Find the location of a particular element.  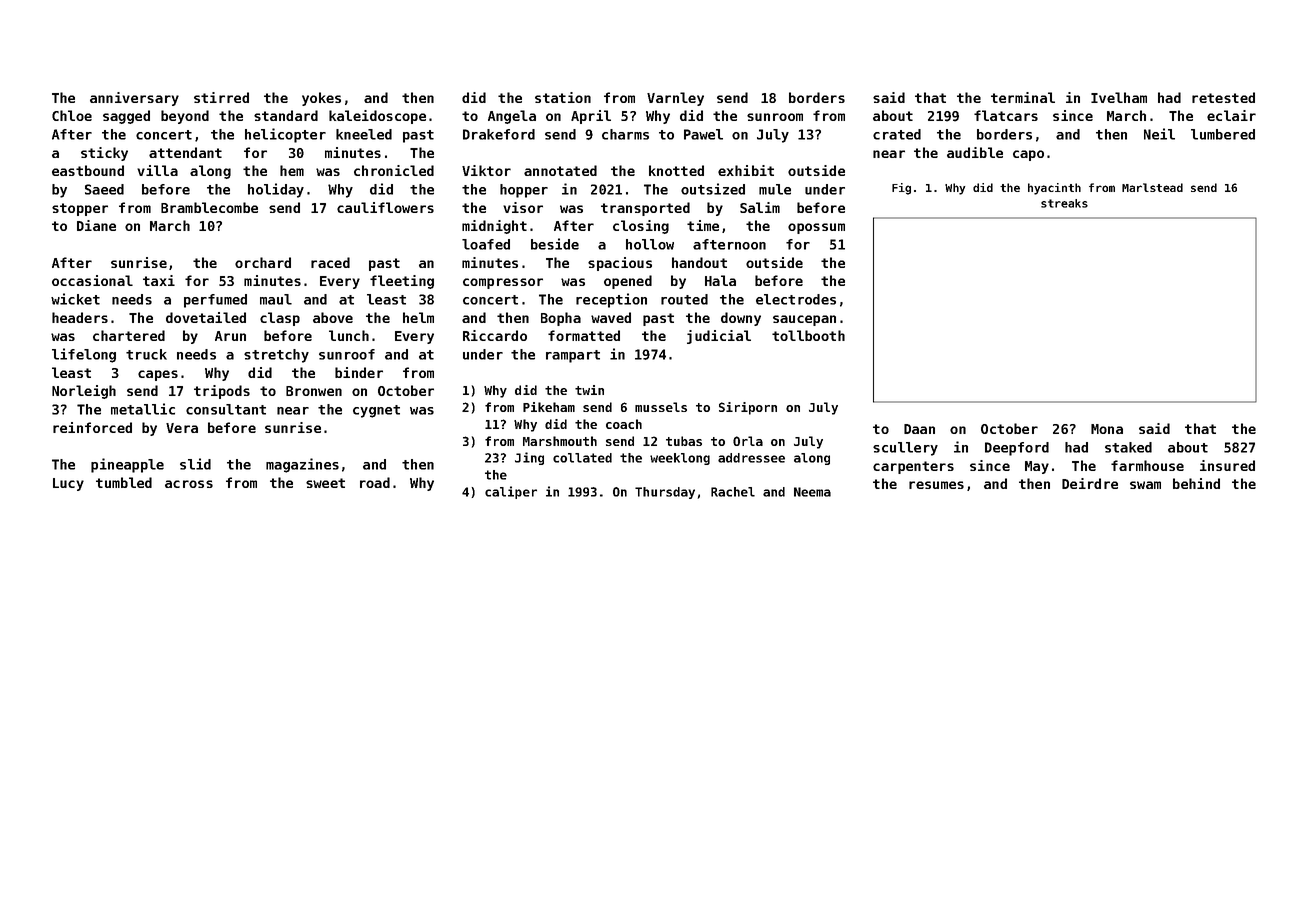

beyond is located at coordinates (185, 117).
